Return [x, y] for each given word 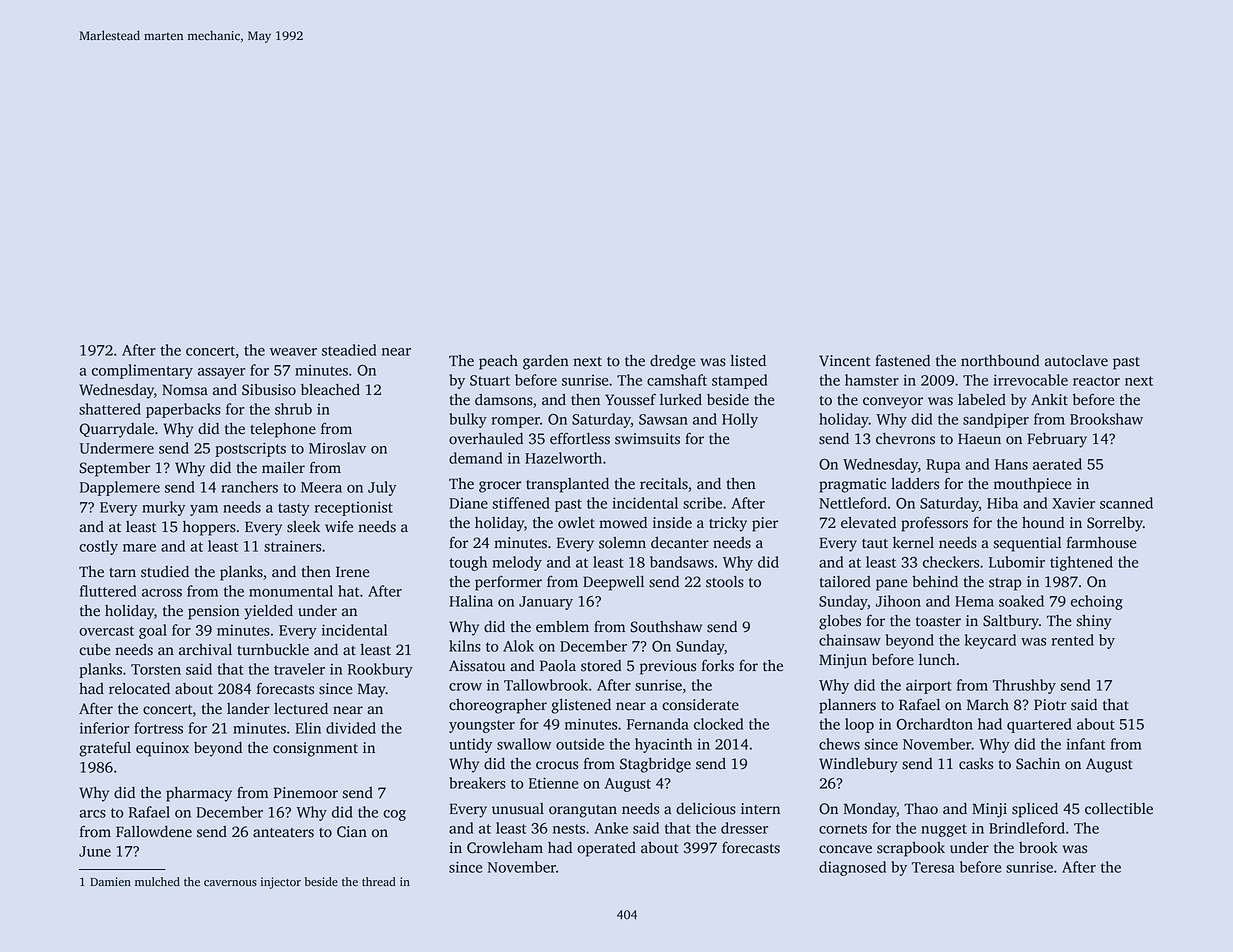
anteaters [283, 833]
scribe [702, 503]
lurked [681, 399]
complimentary [142, 371]
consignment [315, 749]
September [114, 469]
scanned [1126, 503]
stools [725, 582]
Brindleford [1027, 828]
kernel [913, 543]
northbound [1000, 361]
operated [606, 849]
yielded [268, 612]
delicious [706, 808]
